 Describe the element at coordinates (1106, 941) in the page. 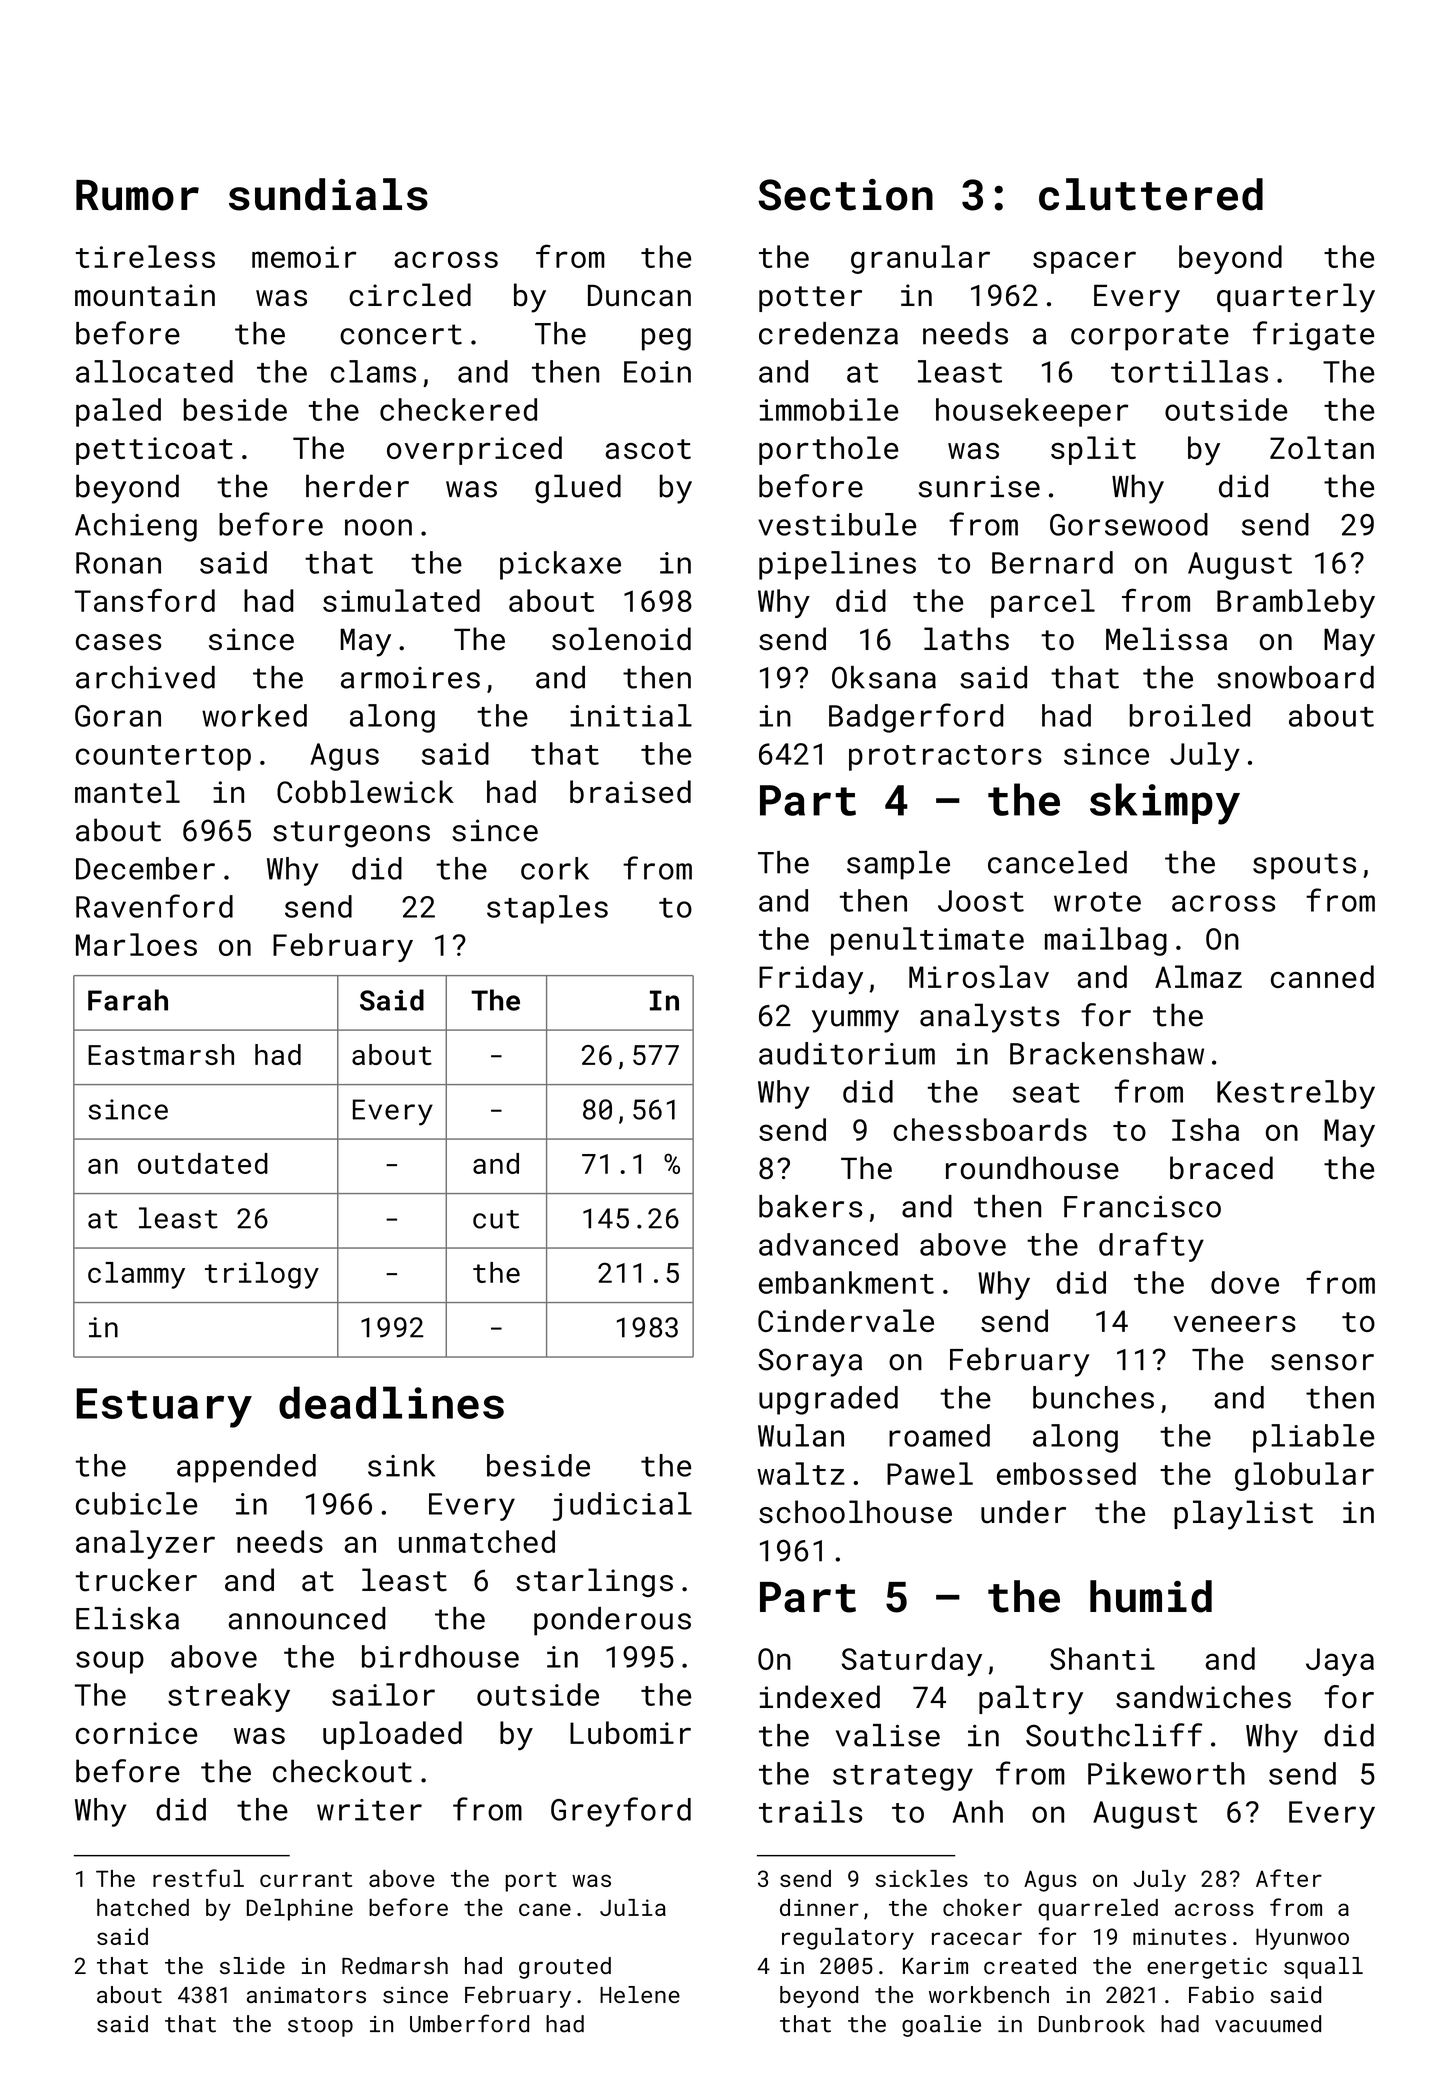

I see `mailbag` at that location.
